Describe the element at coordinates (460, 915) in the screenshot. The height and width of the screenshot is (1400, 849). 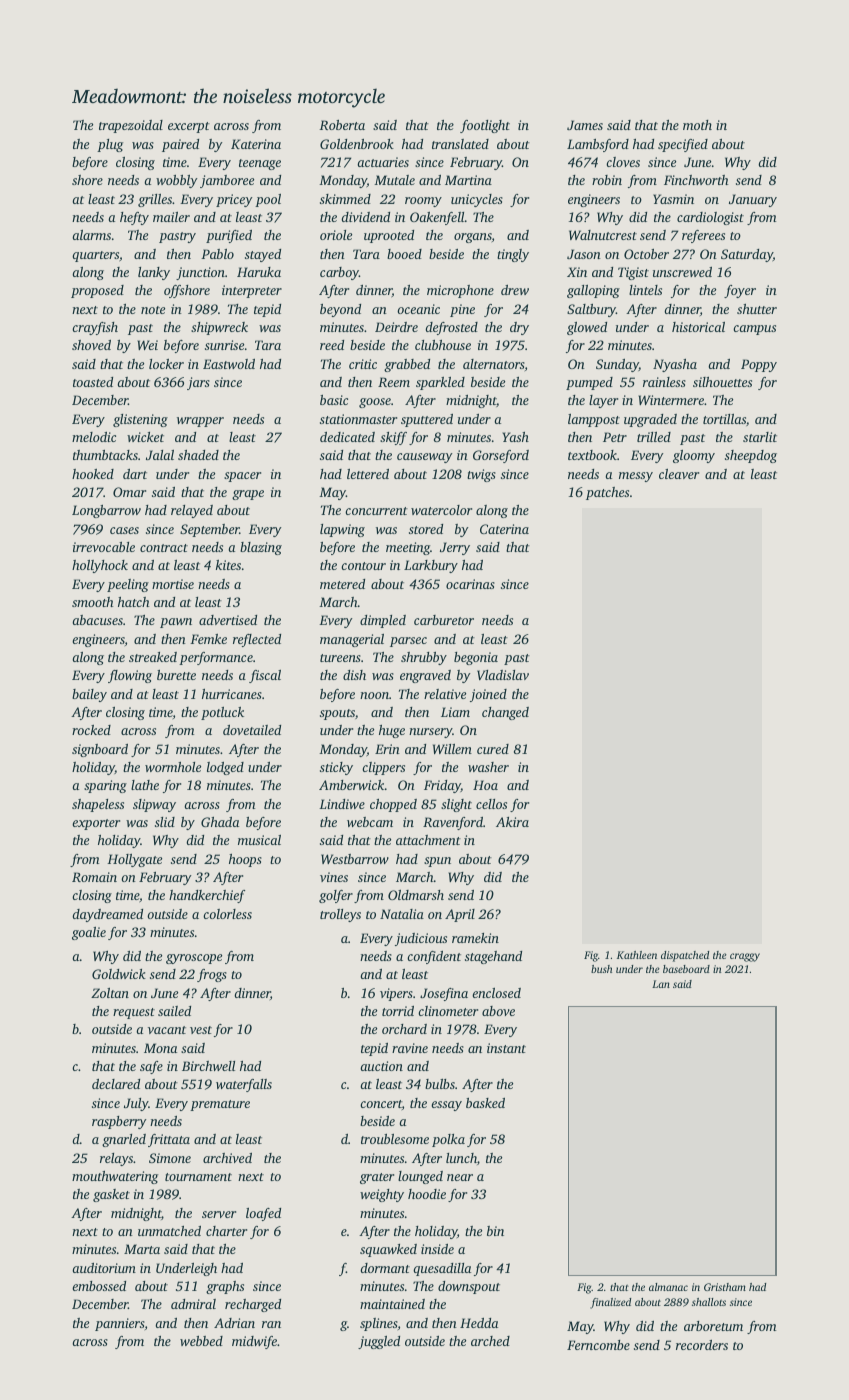
I see `April` at that location.
